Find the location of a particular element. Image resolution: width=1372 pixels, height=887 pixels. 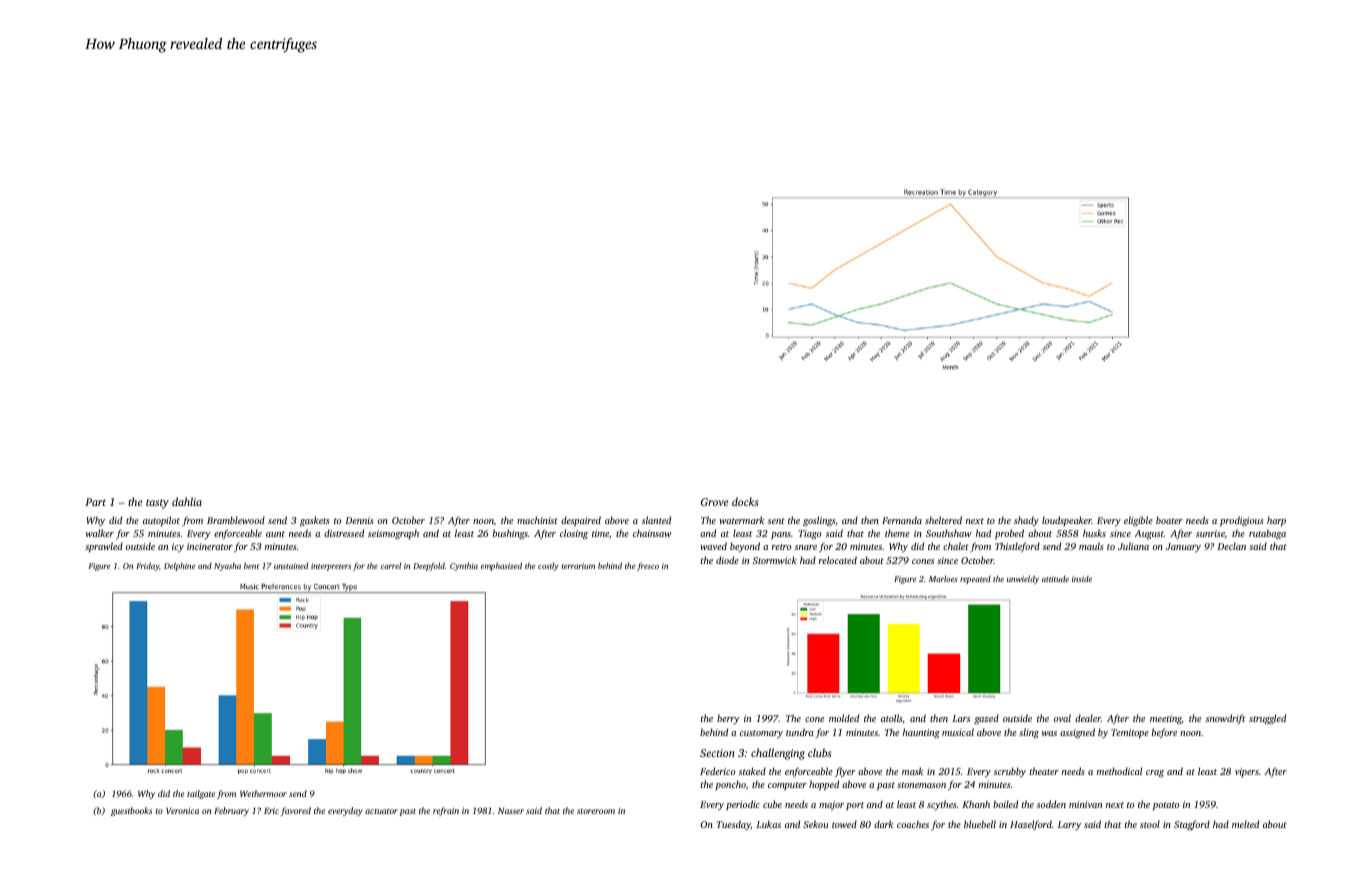

Section is located at coordinates (717, 753).
